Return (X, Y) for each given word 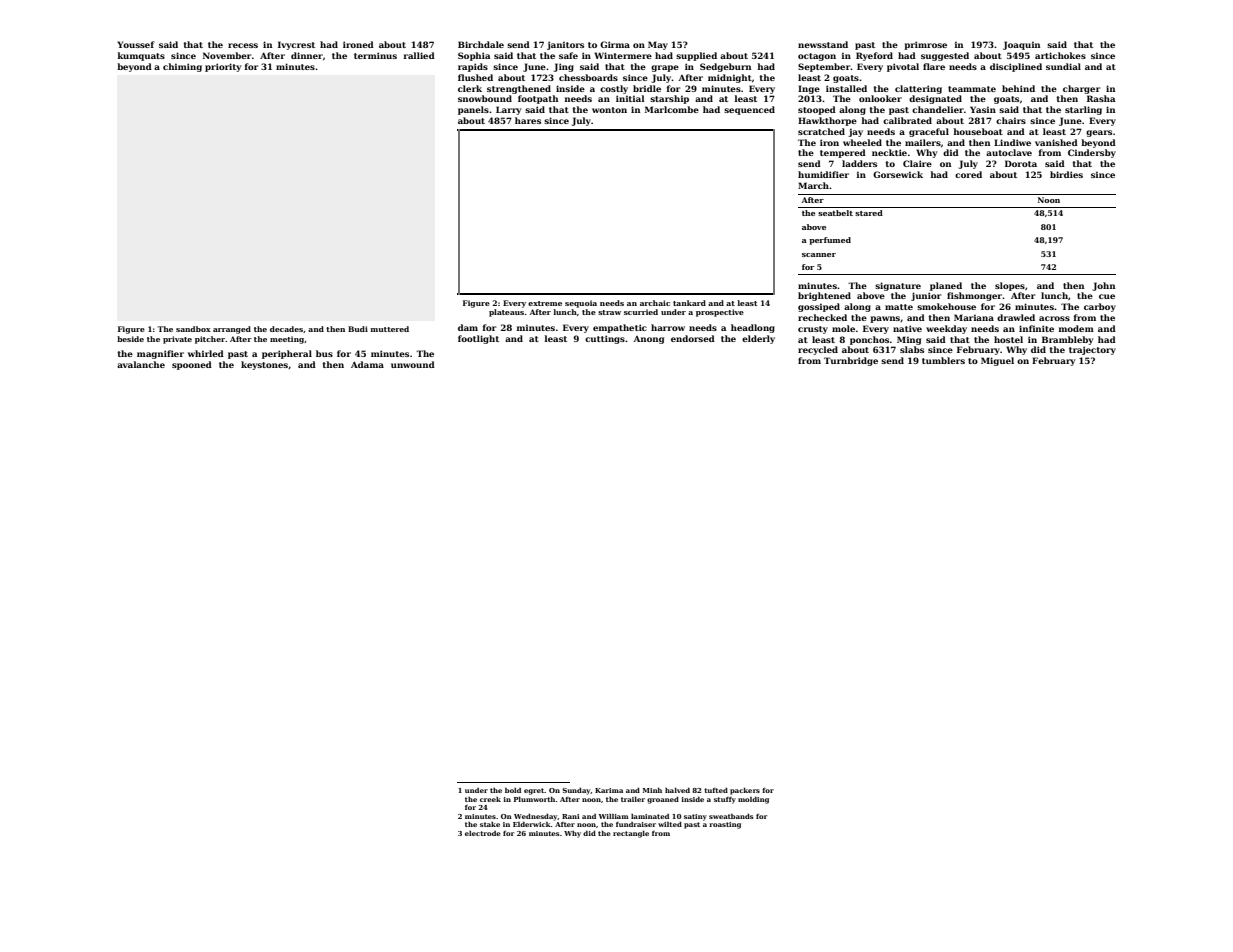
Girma (615, 44)
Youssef (136, 44)
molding (753, 800)
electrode (483, 833)
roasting (725, 825)
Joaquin (1021, 45)
